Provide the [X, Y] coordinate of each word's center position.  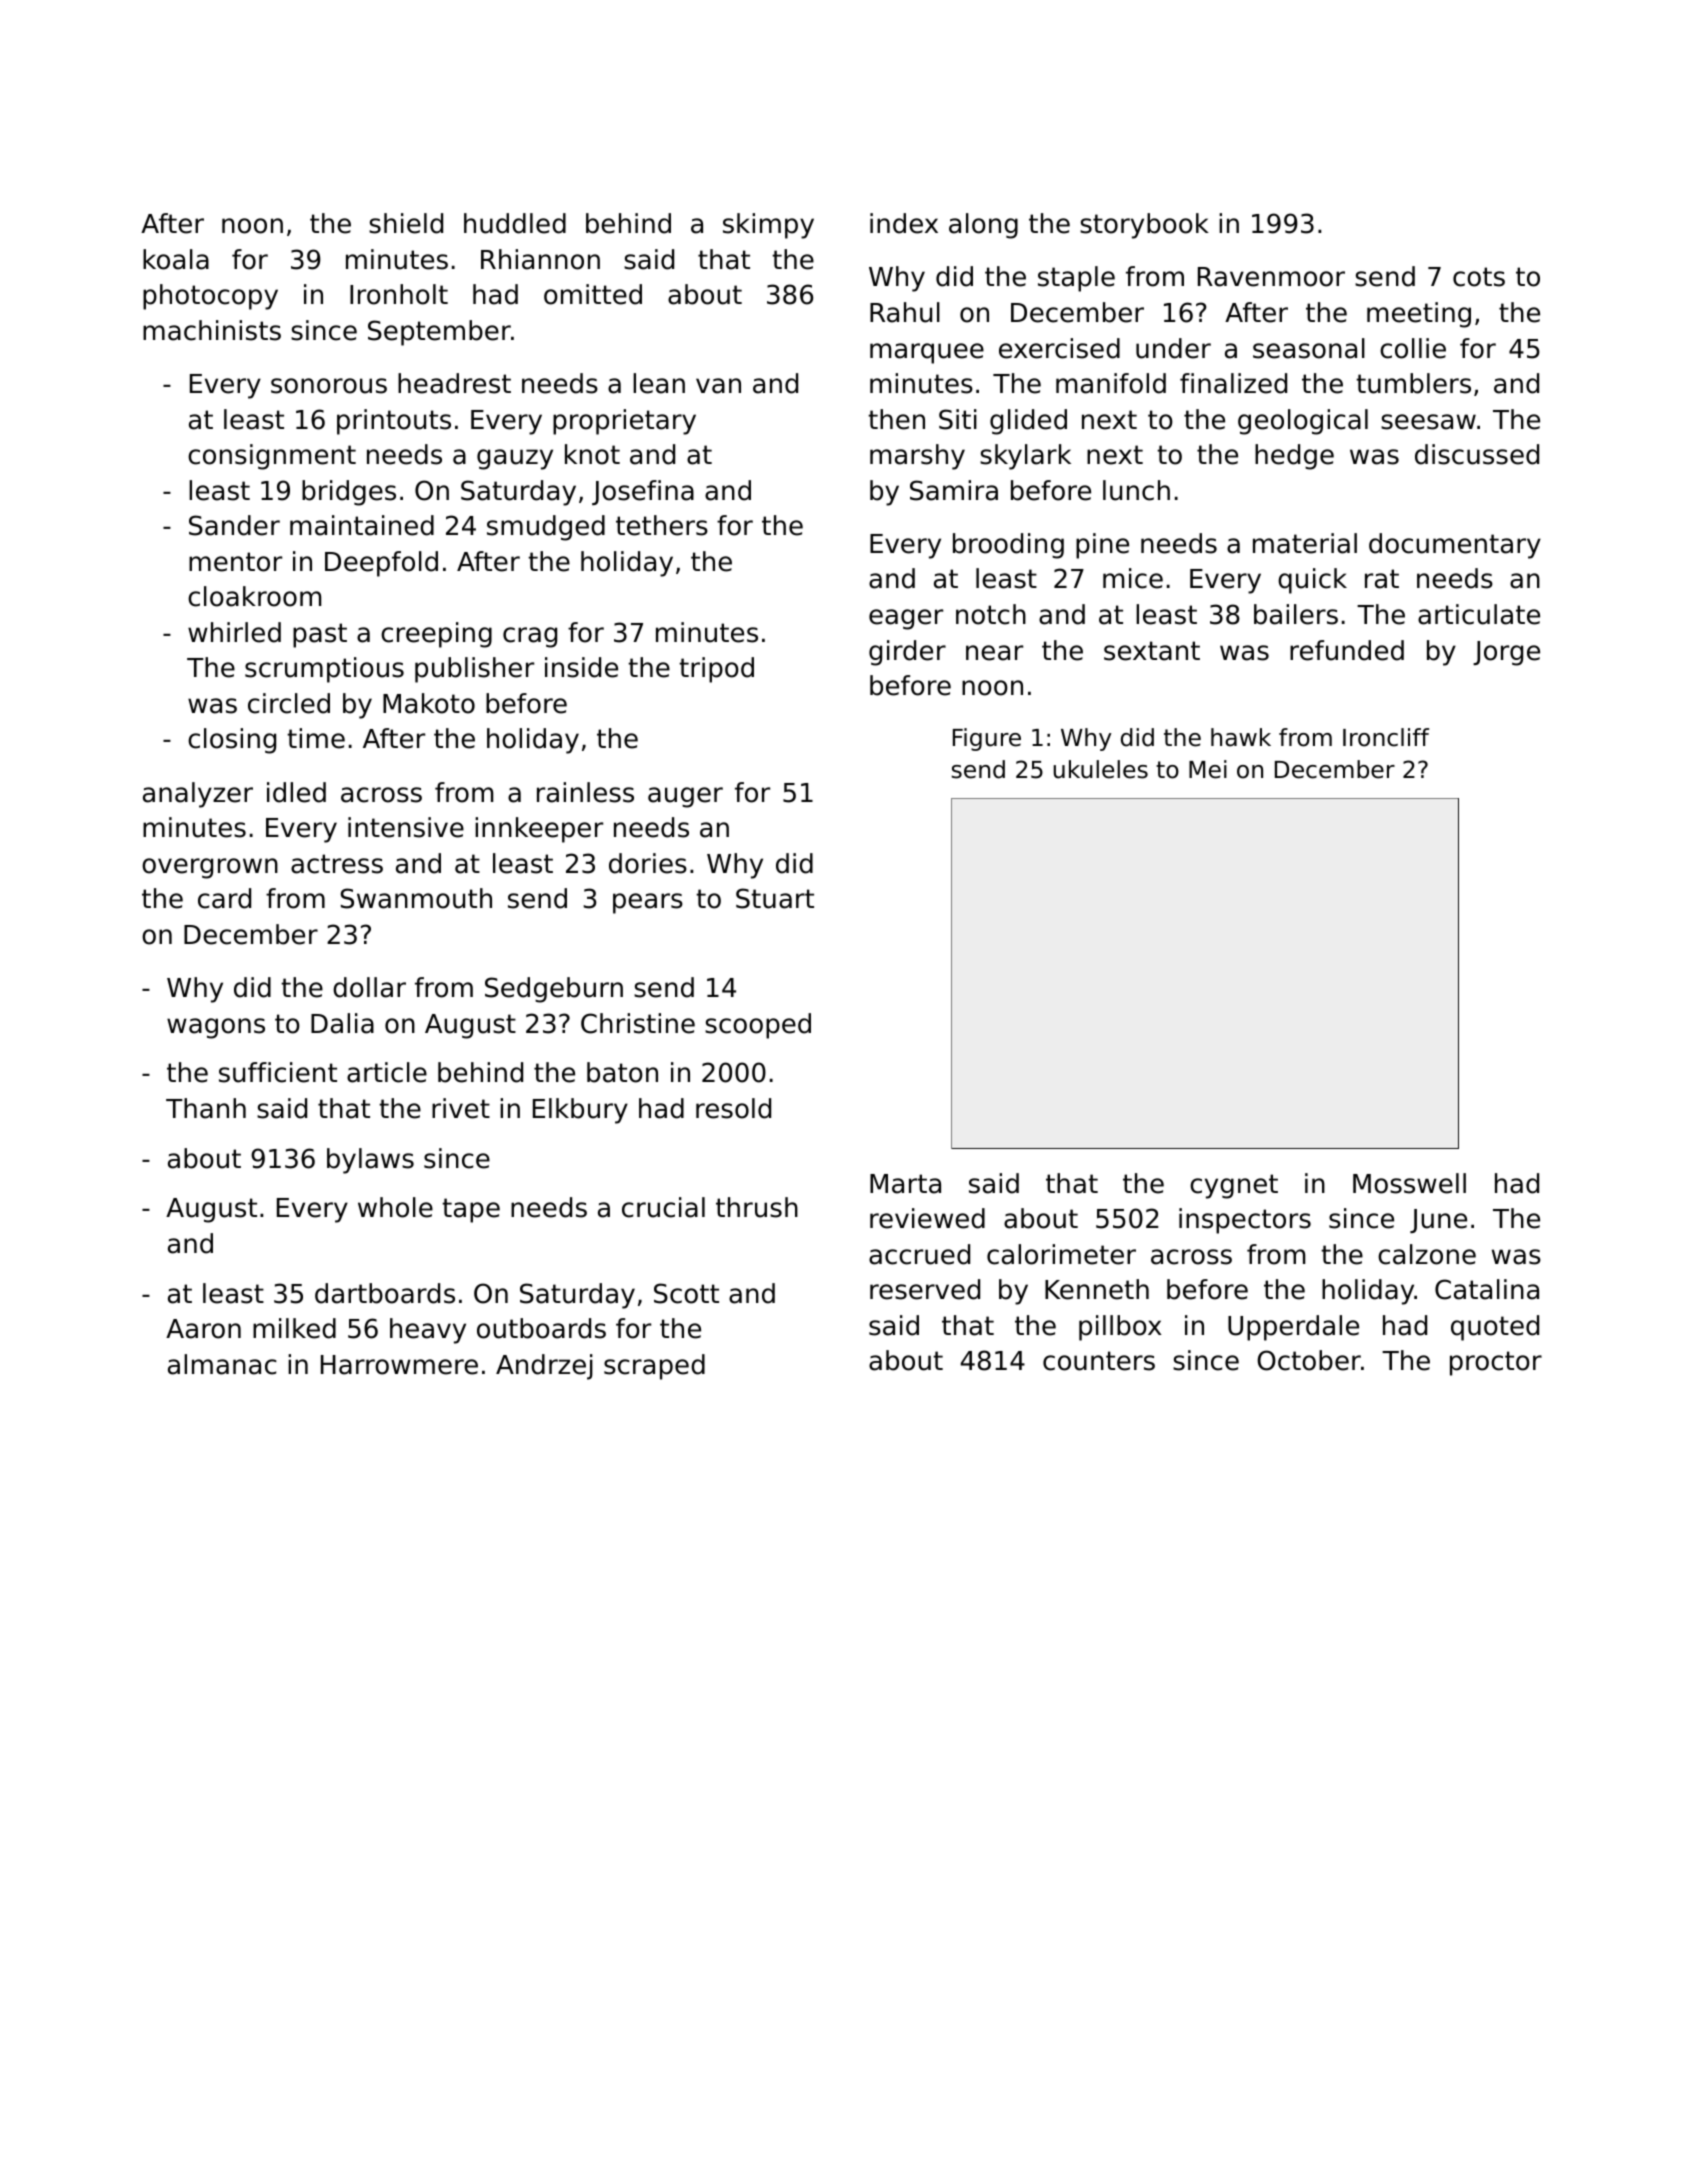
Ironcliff [1386, 737]
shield [406, 223]
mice [1133, 578]
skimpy [768, 226]
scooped [758, 1026]
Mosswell [1409, 1183]
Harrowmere [399, 1365]
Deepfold [381, 564]
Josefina [643, 492]
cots [1479, 277]
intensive [406, 827]
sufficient [278, 1072]
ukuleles [1100, 769]
